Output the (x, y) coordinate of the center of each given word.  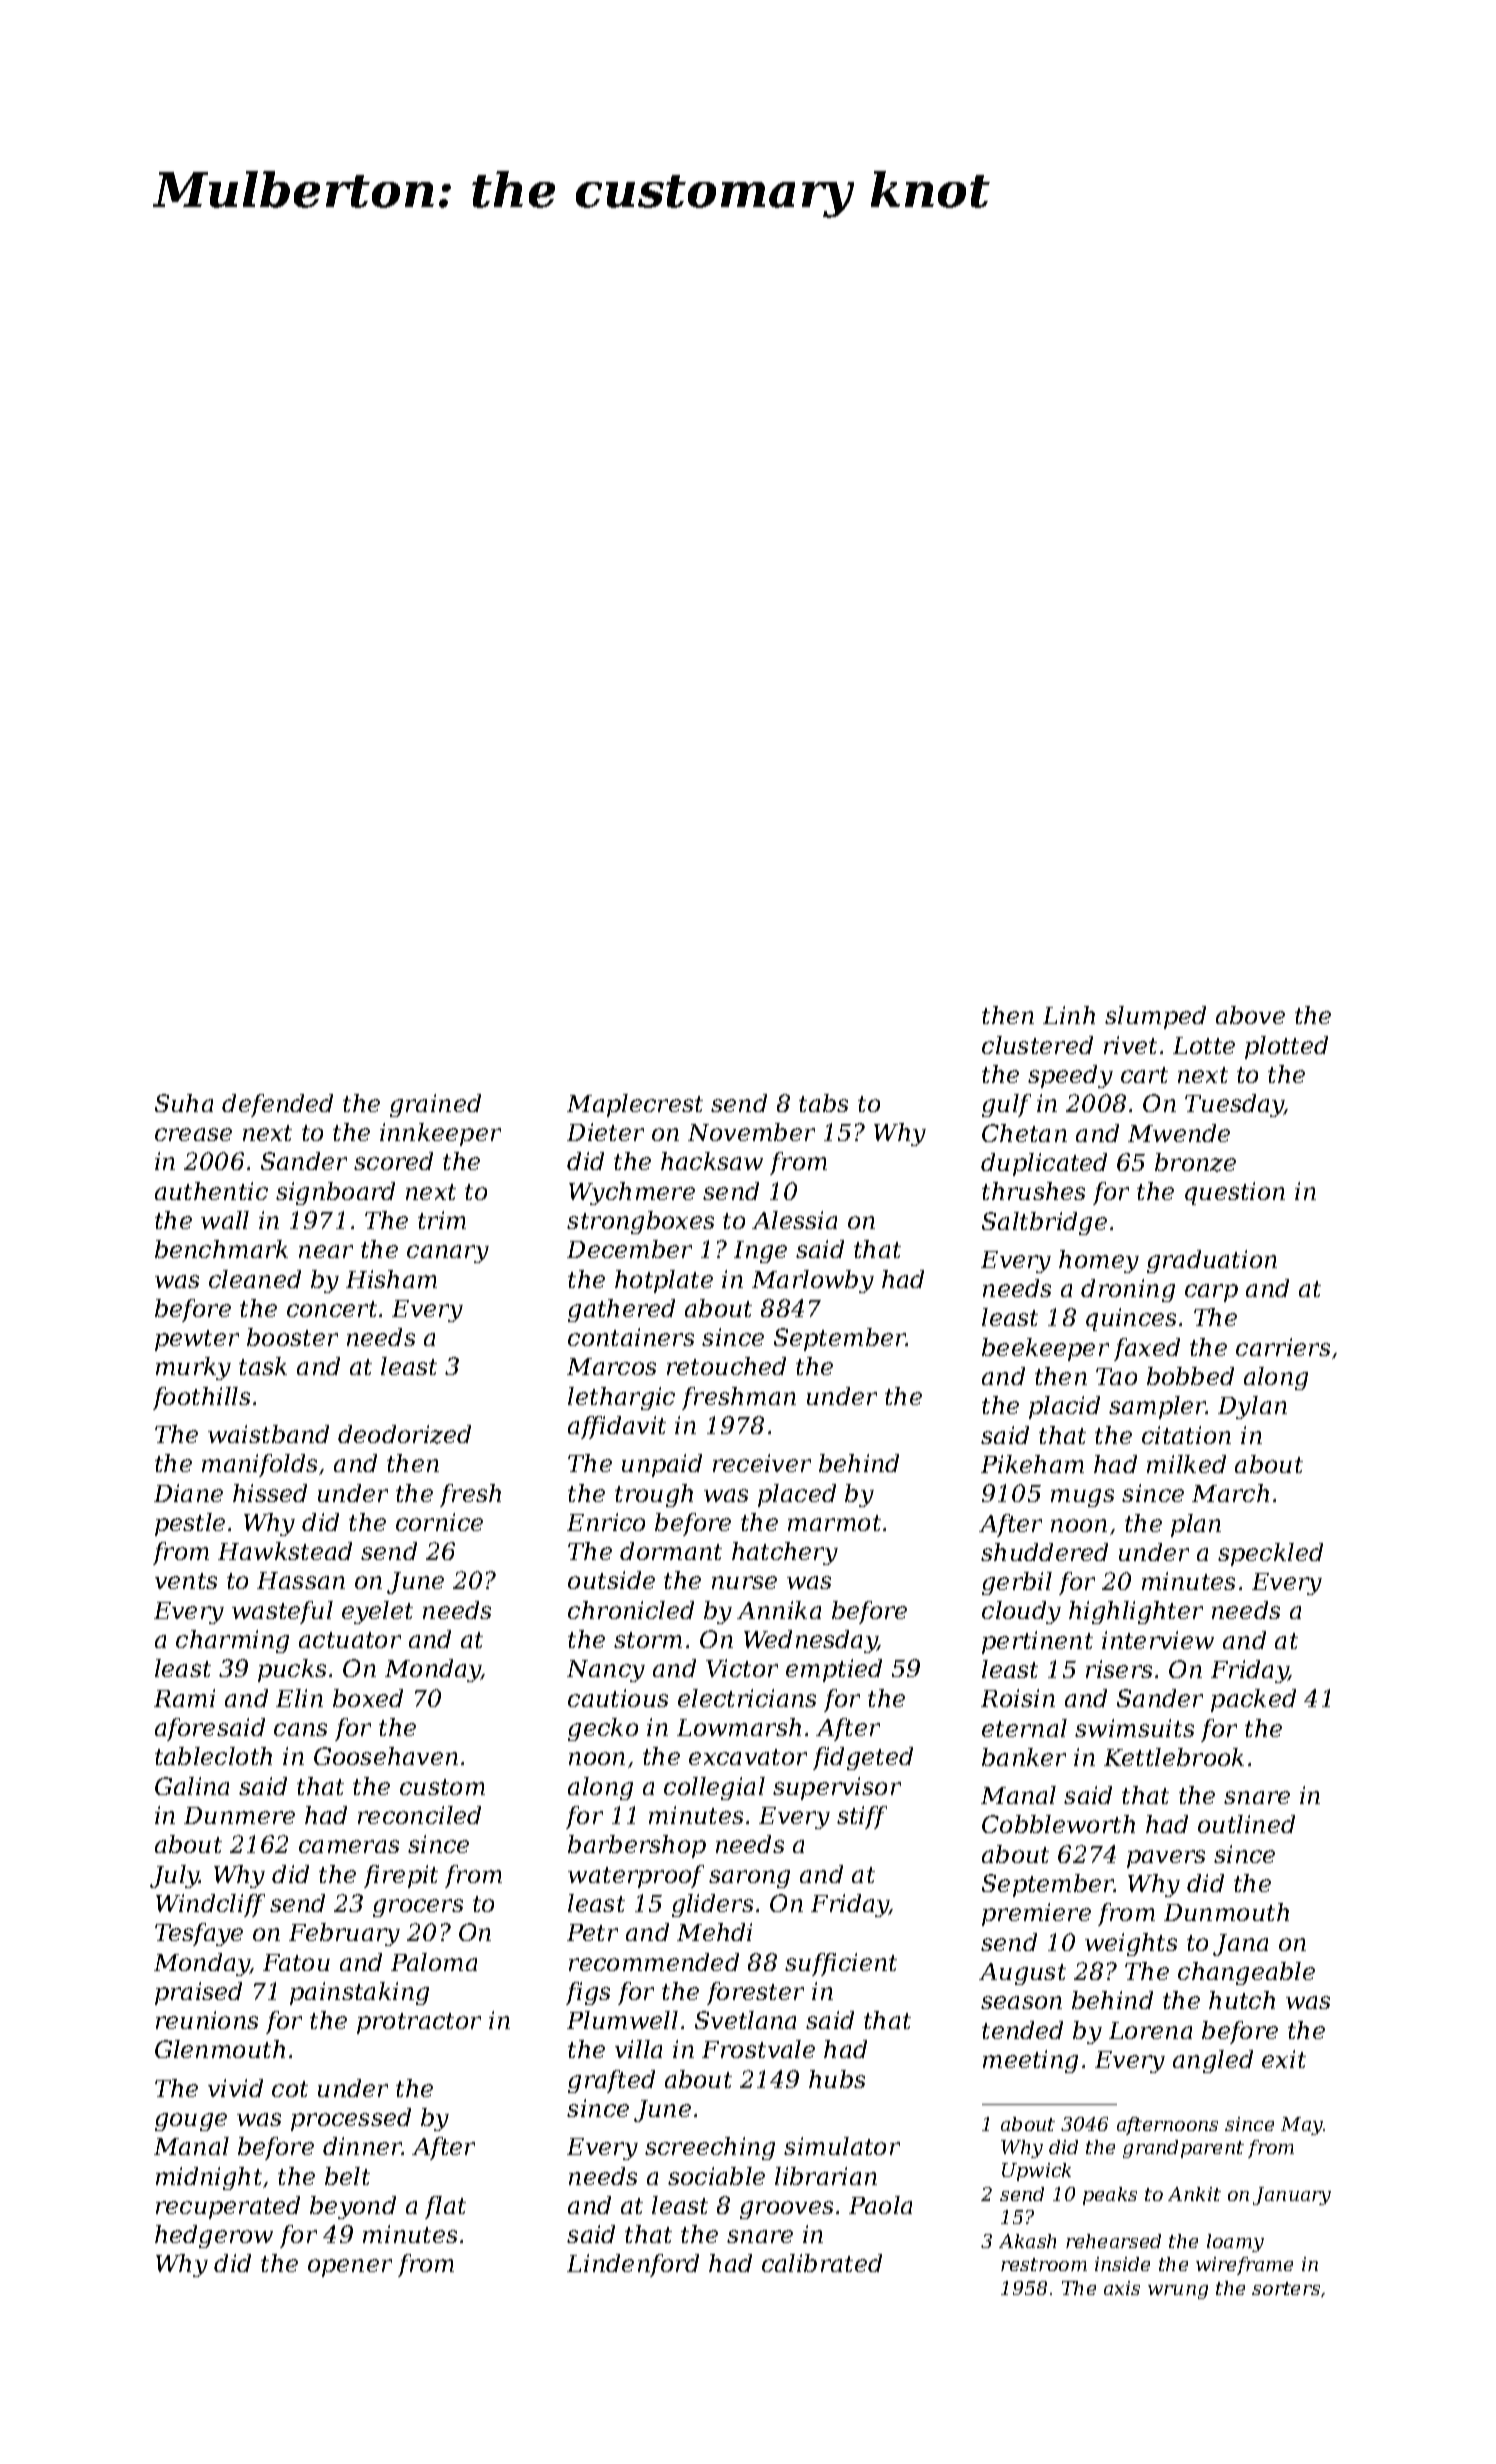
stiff (862, 1817)
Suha (184, 1103)
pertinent (1037, 1642)
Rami (184, 1698)
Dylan (1252, 1407)
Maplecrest (635, 1105)
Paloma (434, 1962)
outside (611, 1580)
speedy (1070, 1076)
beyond (353, 2207)
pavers (1166, 1859)
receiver (762, 1463)
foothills (201, 1398)
